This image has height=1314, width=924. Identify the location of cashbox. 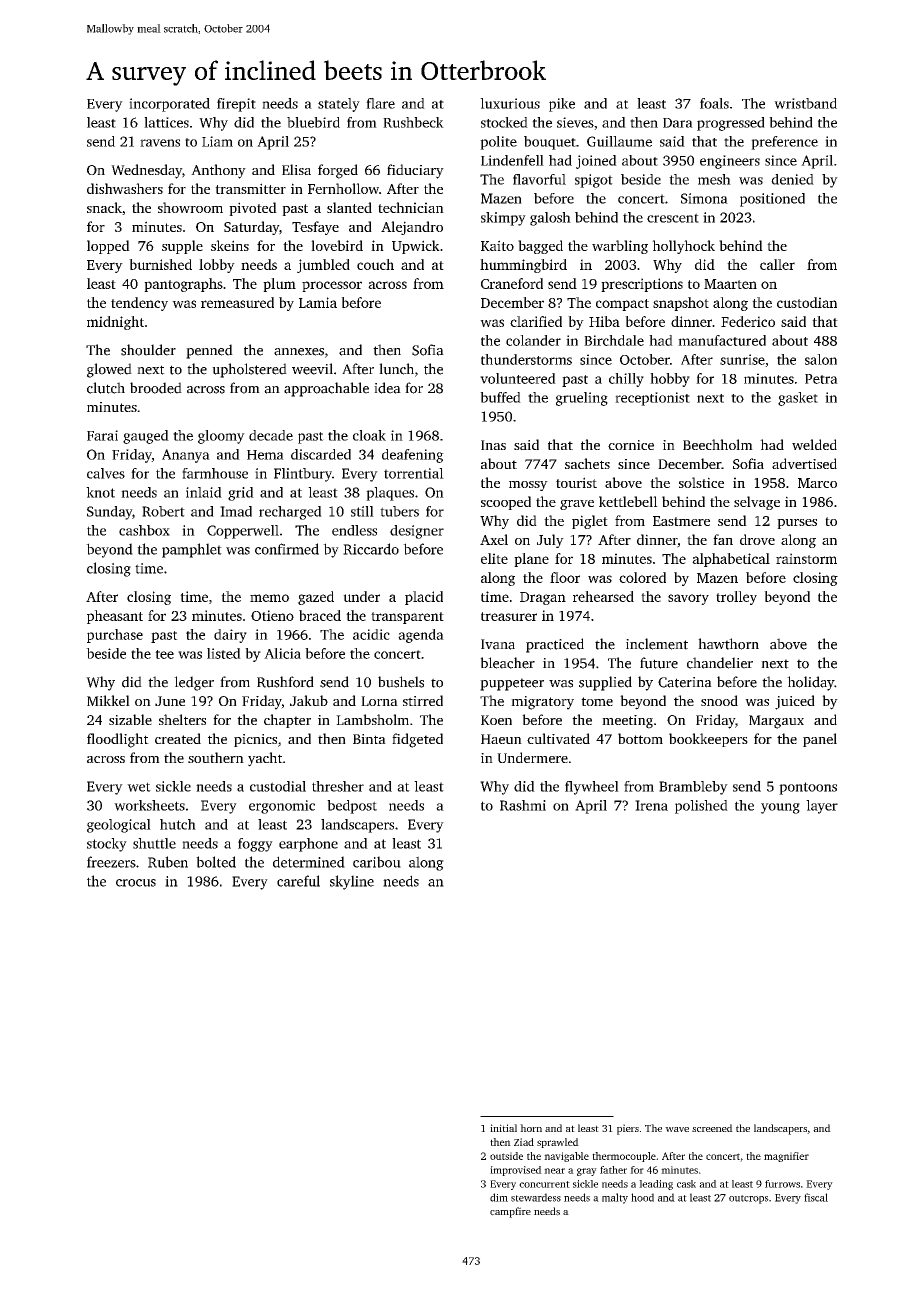
(144, 530).
